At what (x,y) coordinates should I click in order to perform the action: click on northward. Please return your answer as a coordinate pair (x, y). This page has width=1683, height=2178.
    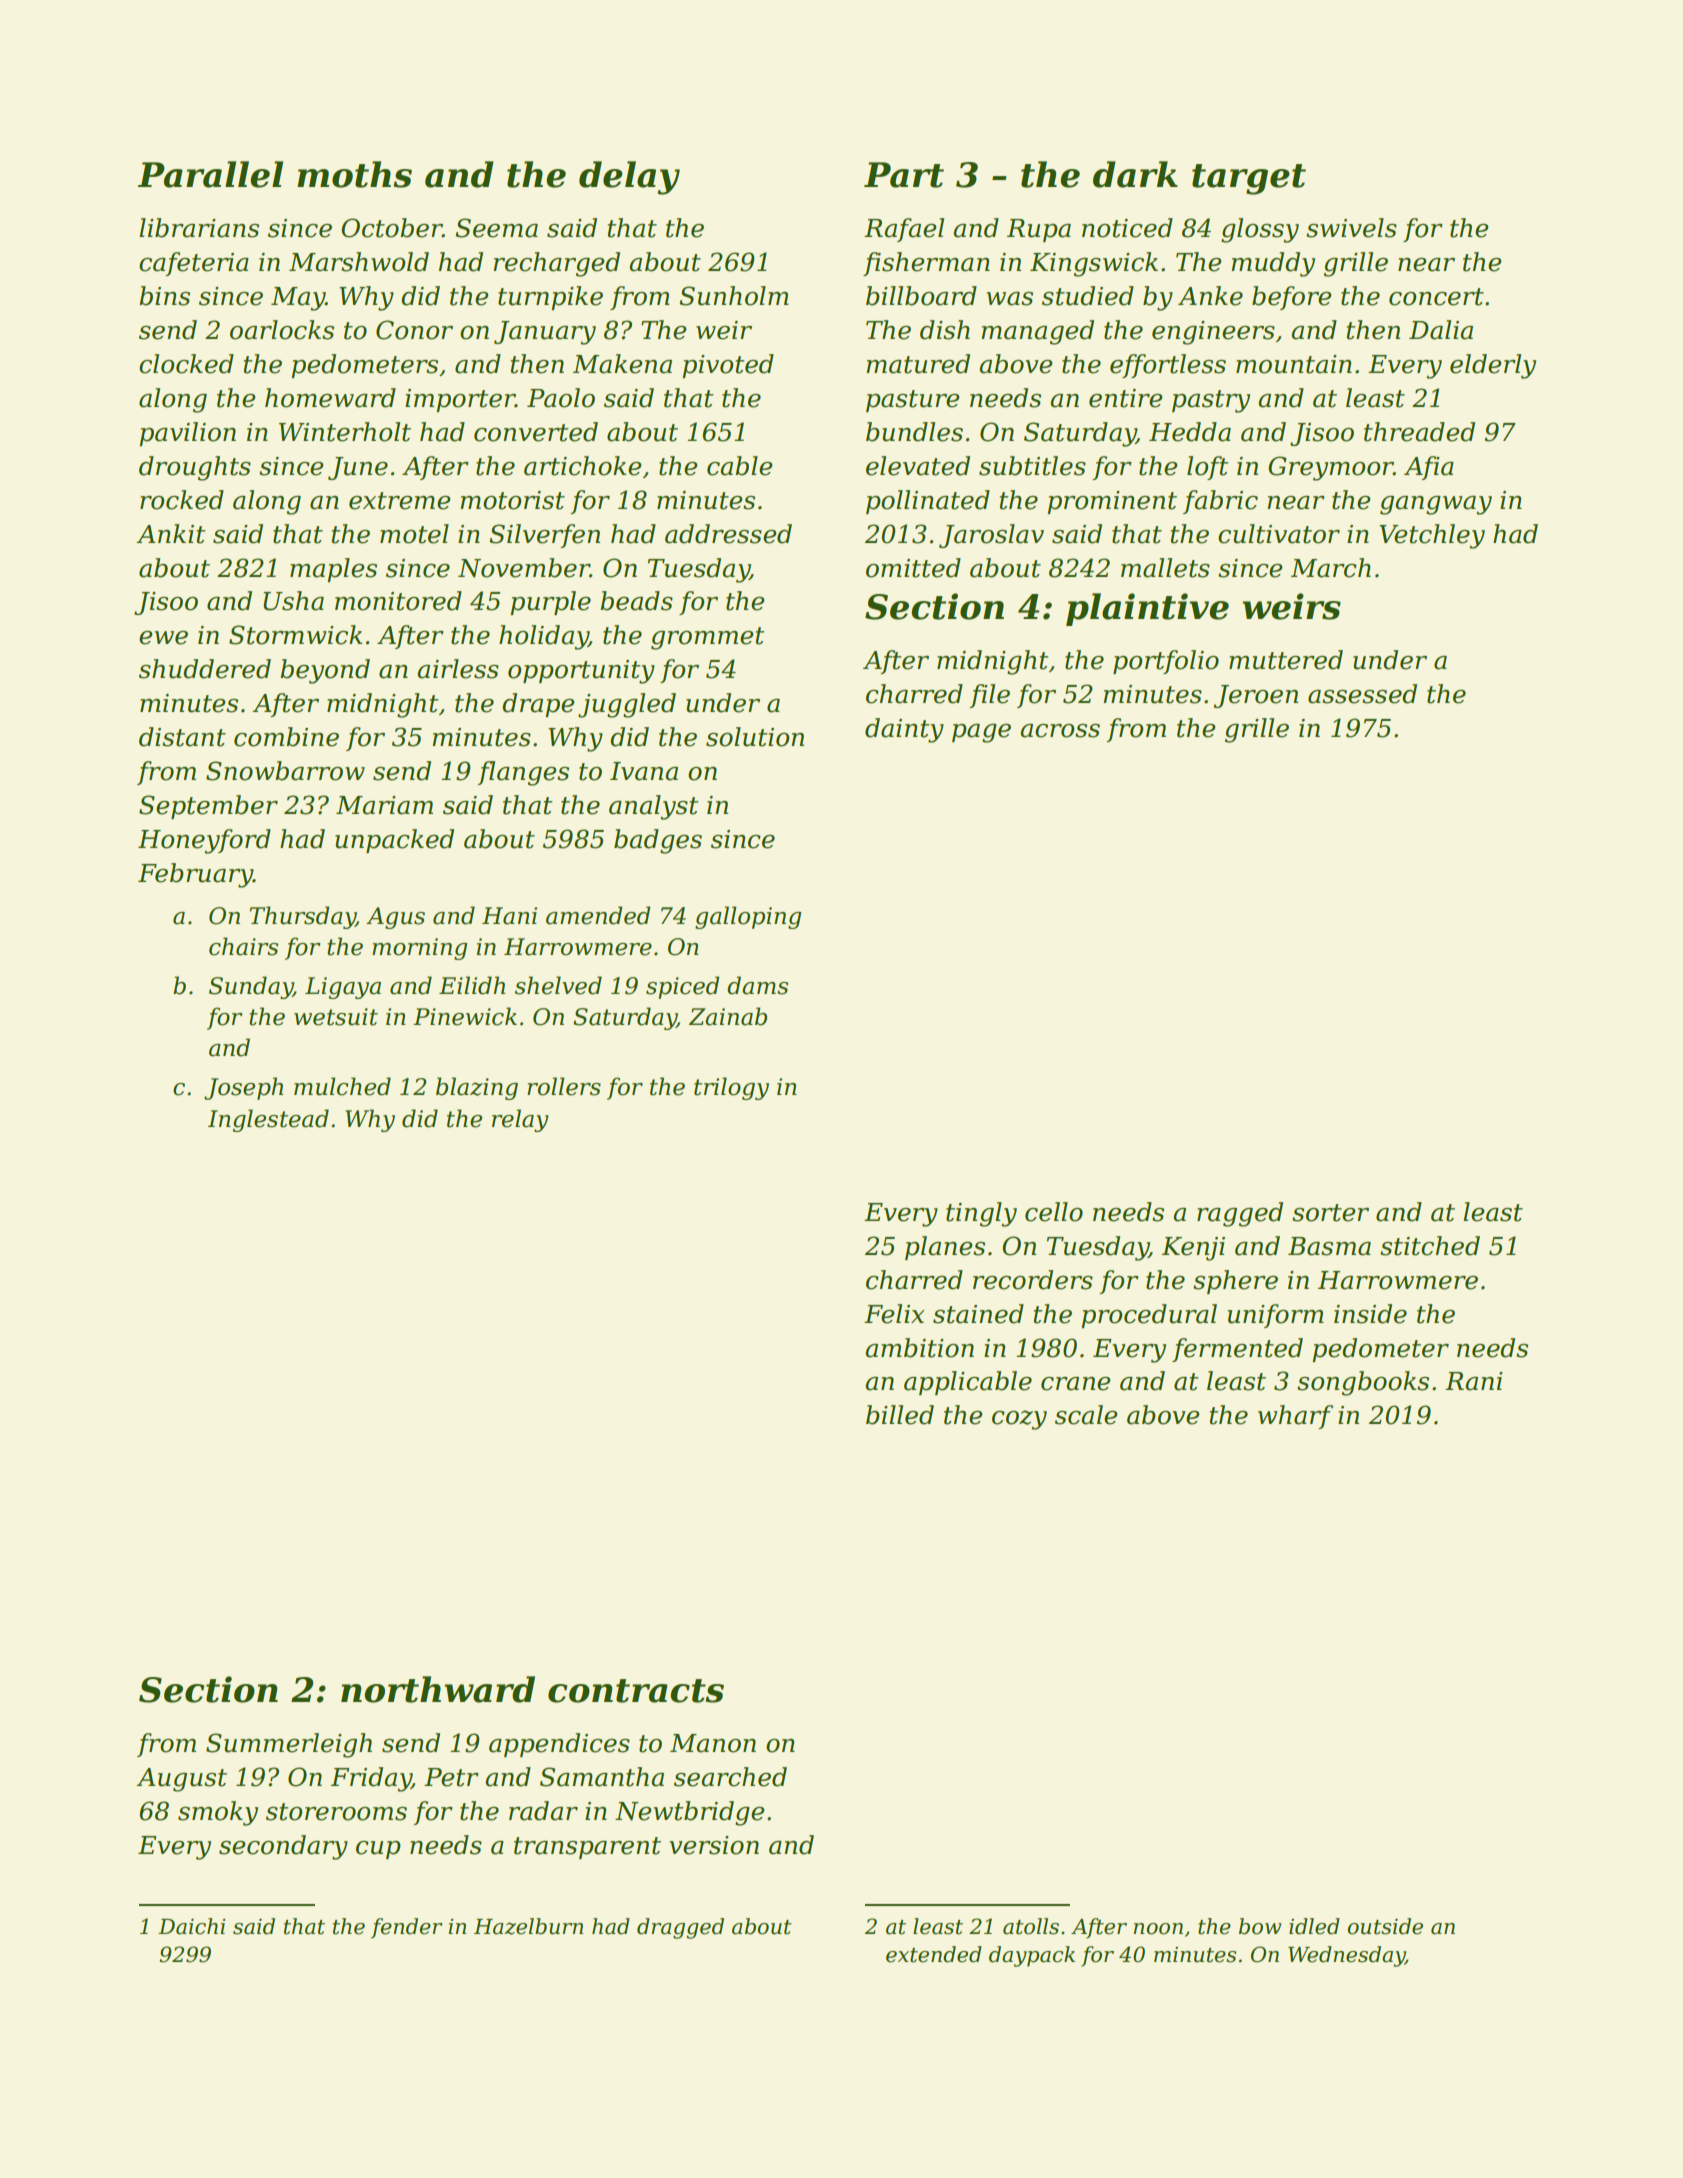
    Looking at the image, I should click on (438, 1689).
